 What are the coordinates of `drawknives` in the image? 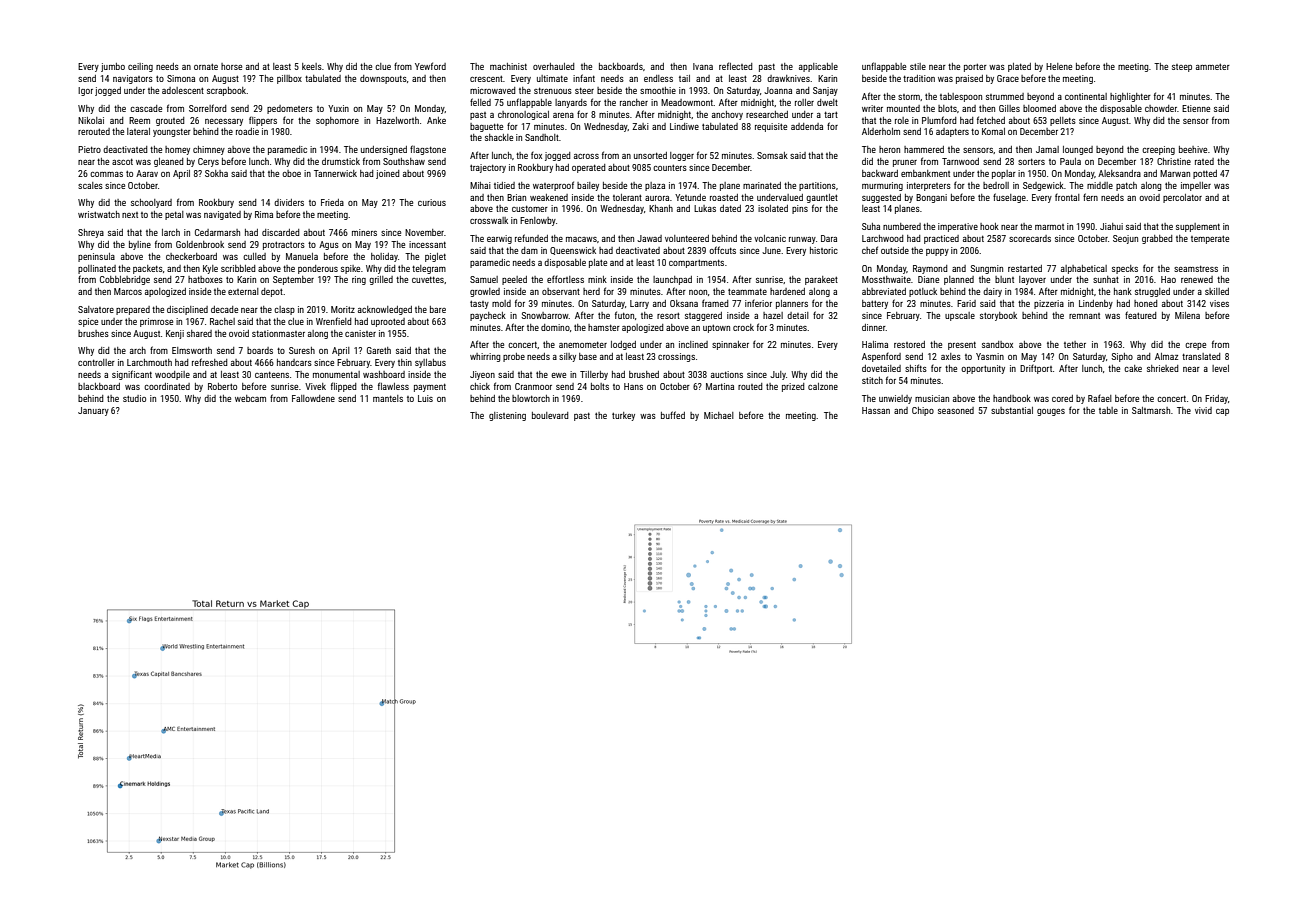 It's located at (788, 78).
